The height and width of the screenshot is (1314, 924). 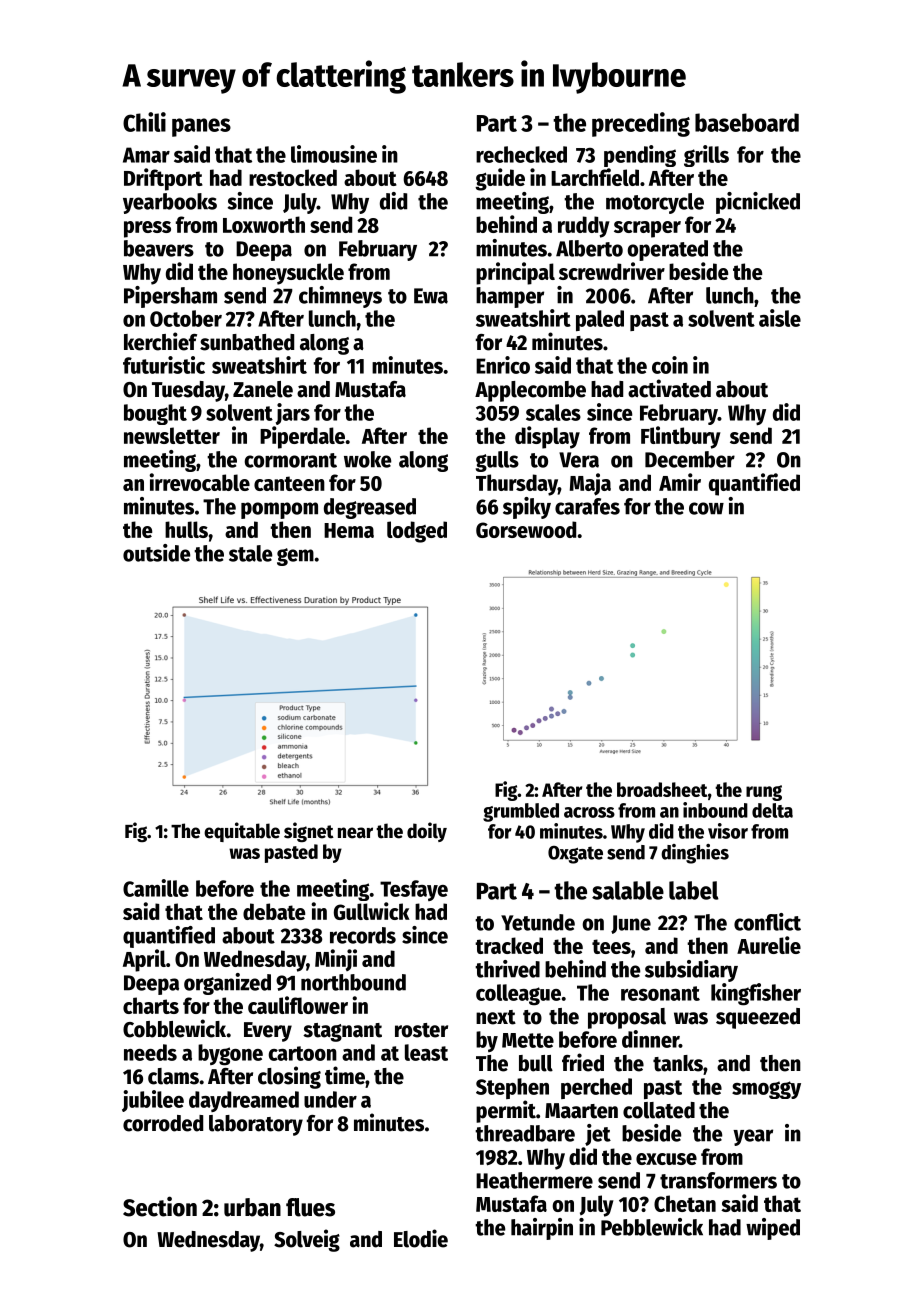 I want to click on jet, so click(x=598, y=1135).
